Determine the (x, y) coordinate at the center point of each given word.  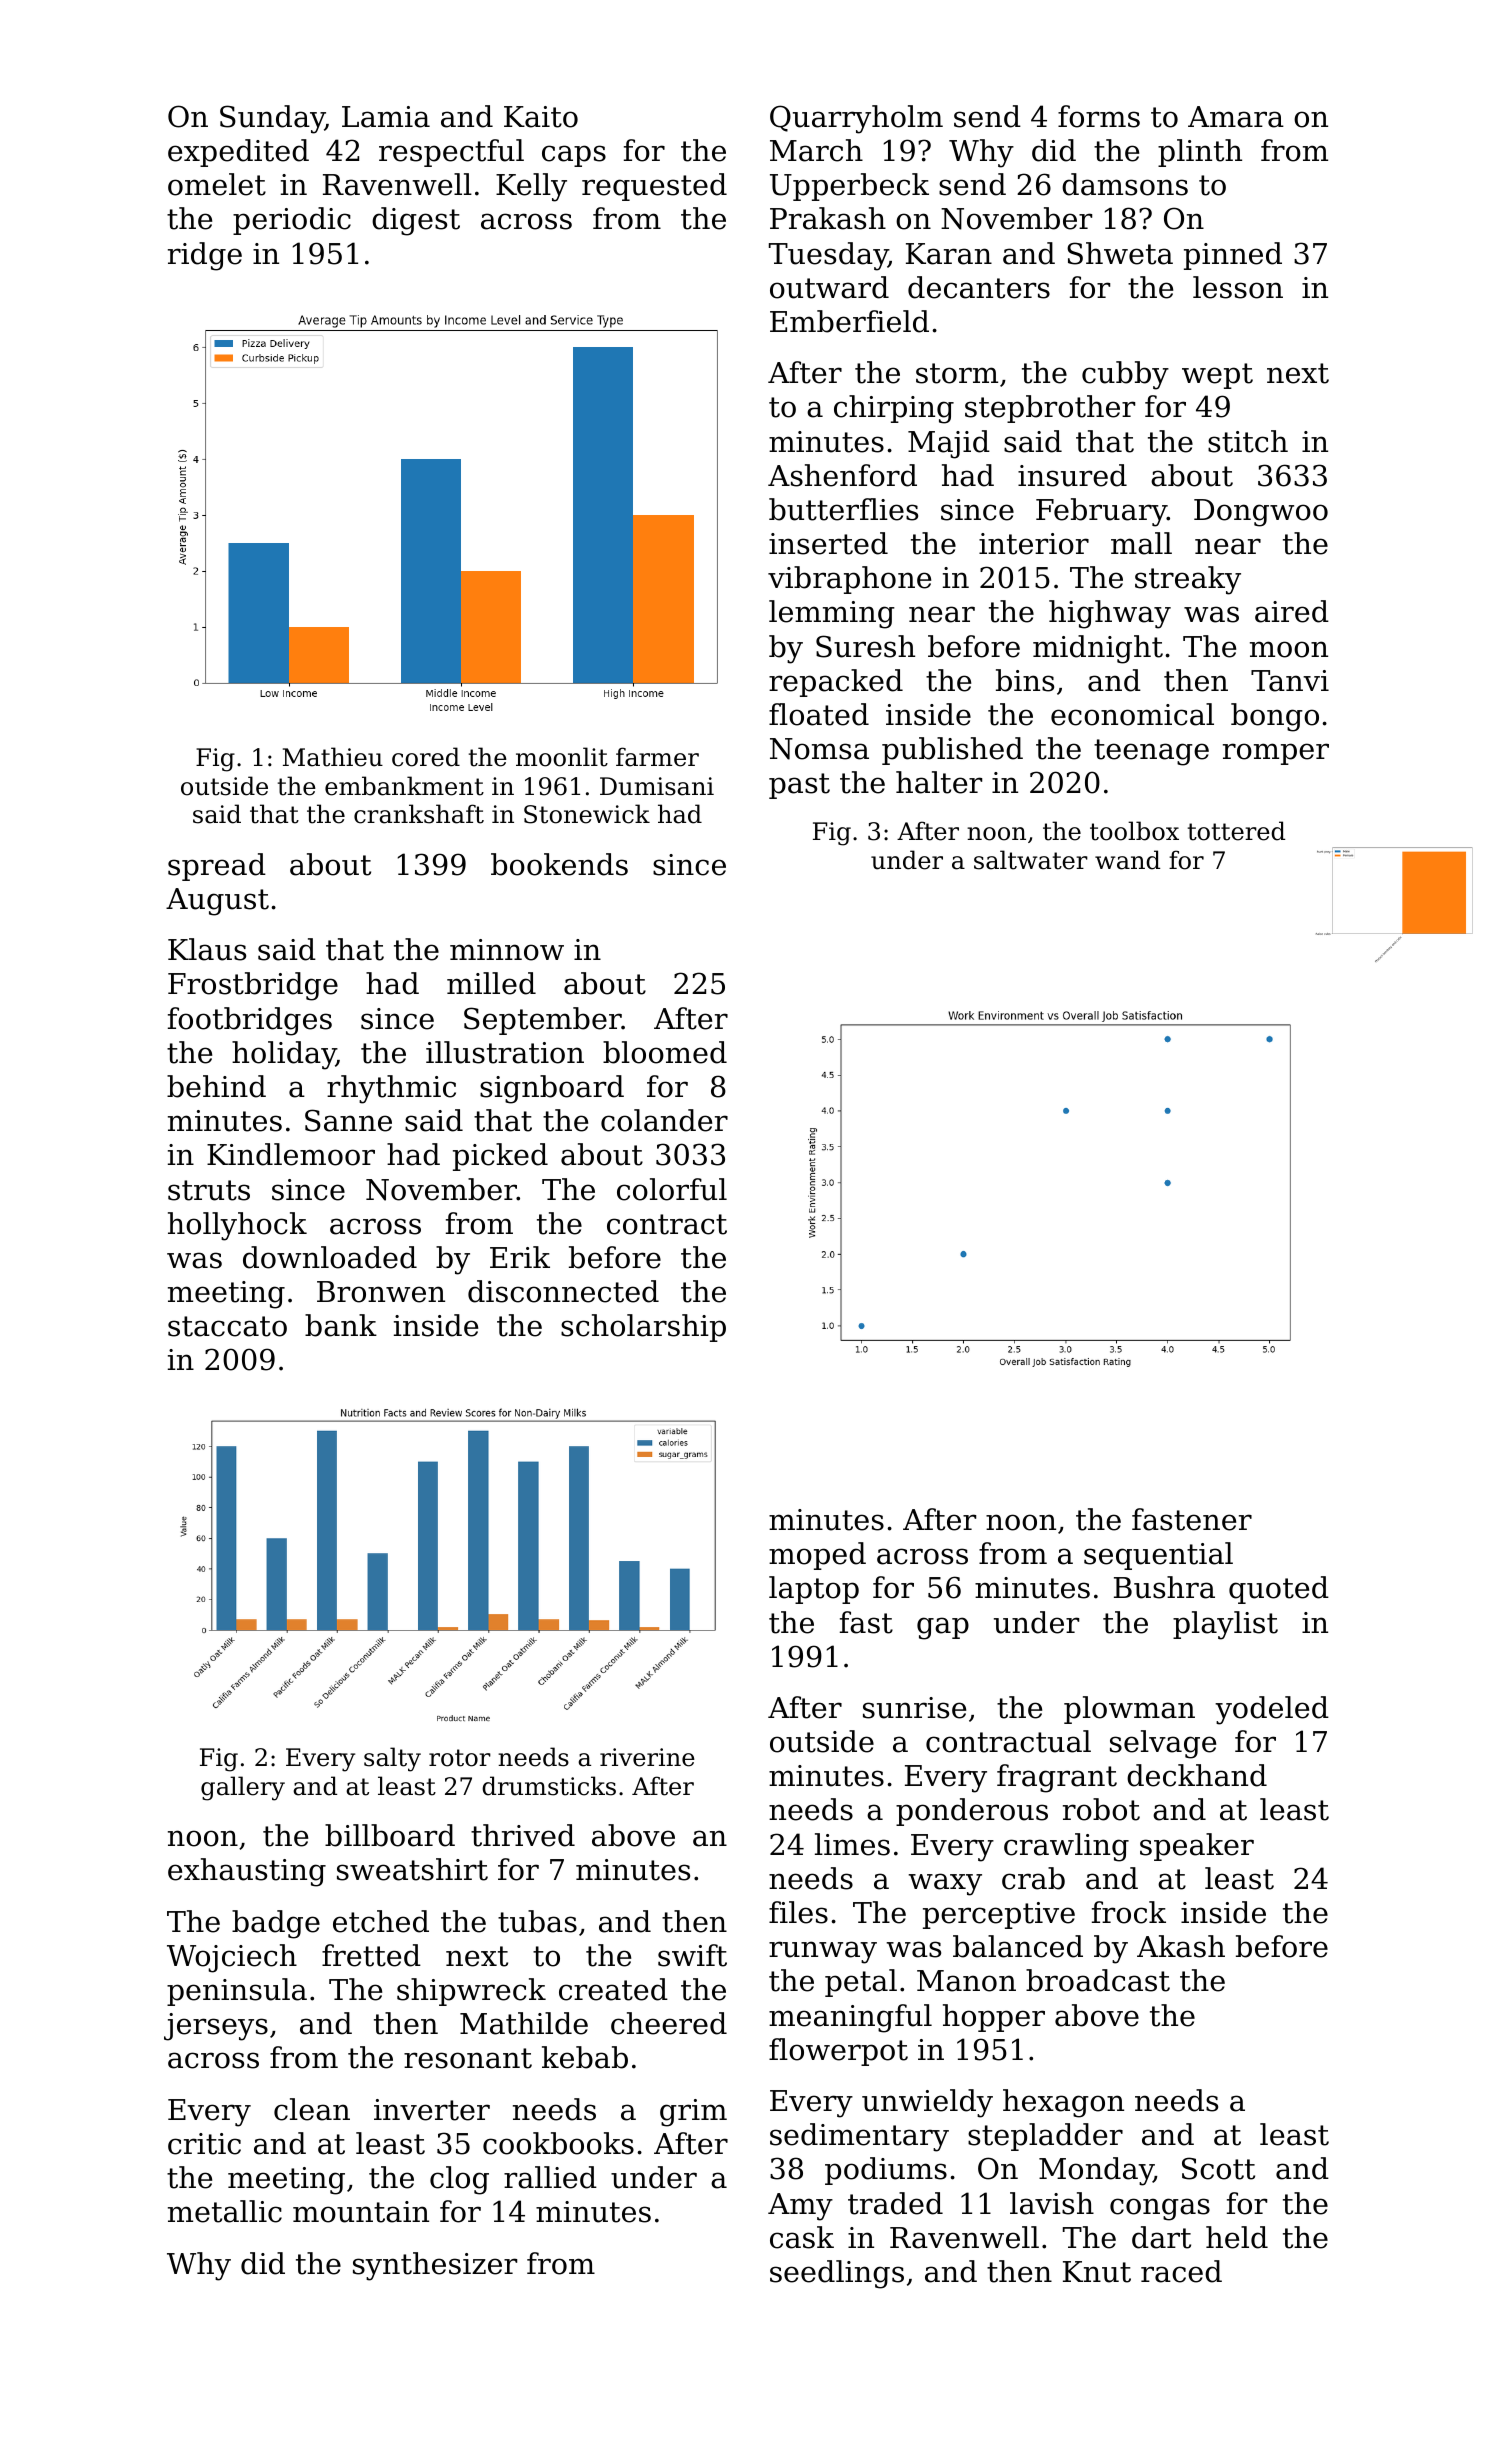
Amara (1236, 117)
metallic (225, 2211)
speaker (1197, 1847)
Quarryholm (856, 119)
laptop (814, 1590)
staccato (227, 1326)
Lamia (386, 117)
